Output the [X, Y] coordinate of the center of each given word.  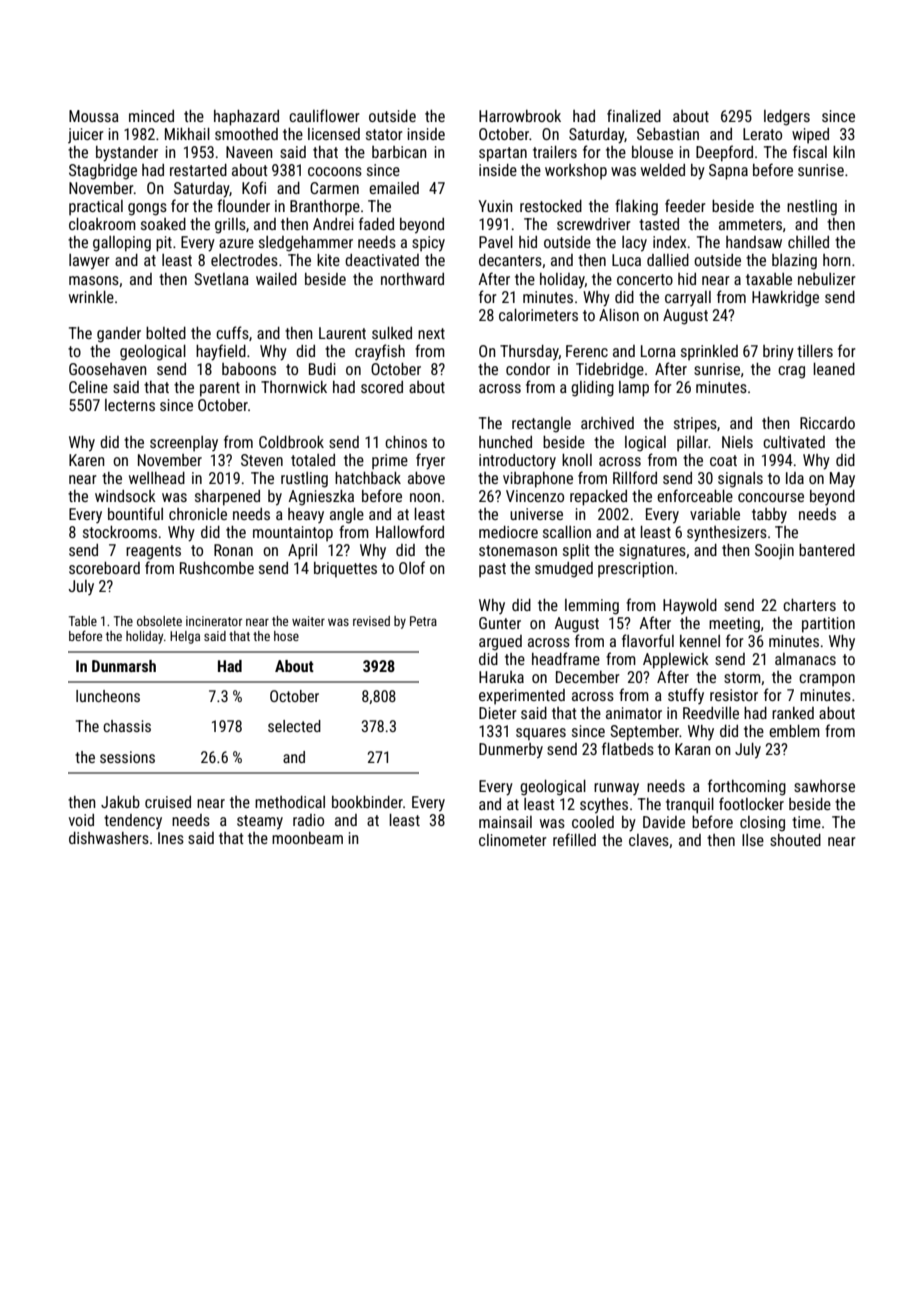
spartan [503, 154]
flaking [636, 207]
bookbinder [367, 802]
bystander [127, 154]
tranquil [690, 806]
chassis [127, 726]
